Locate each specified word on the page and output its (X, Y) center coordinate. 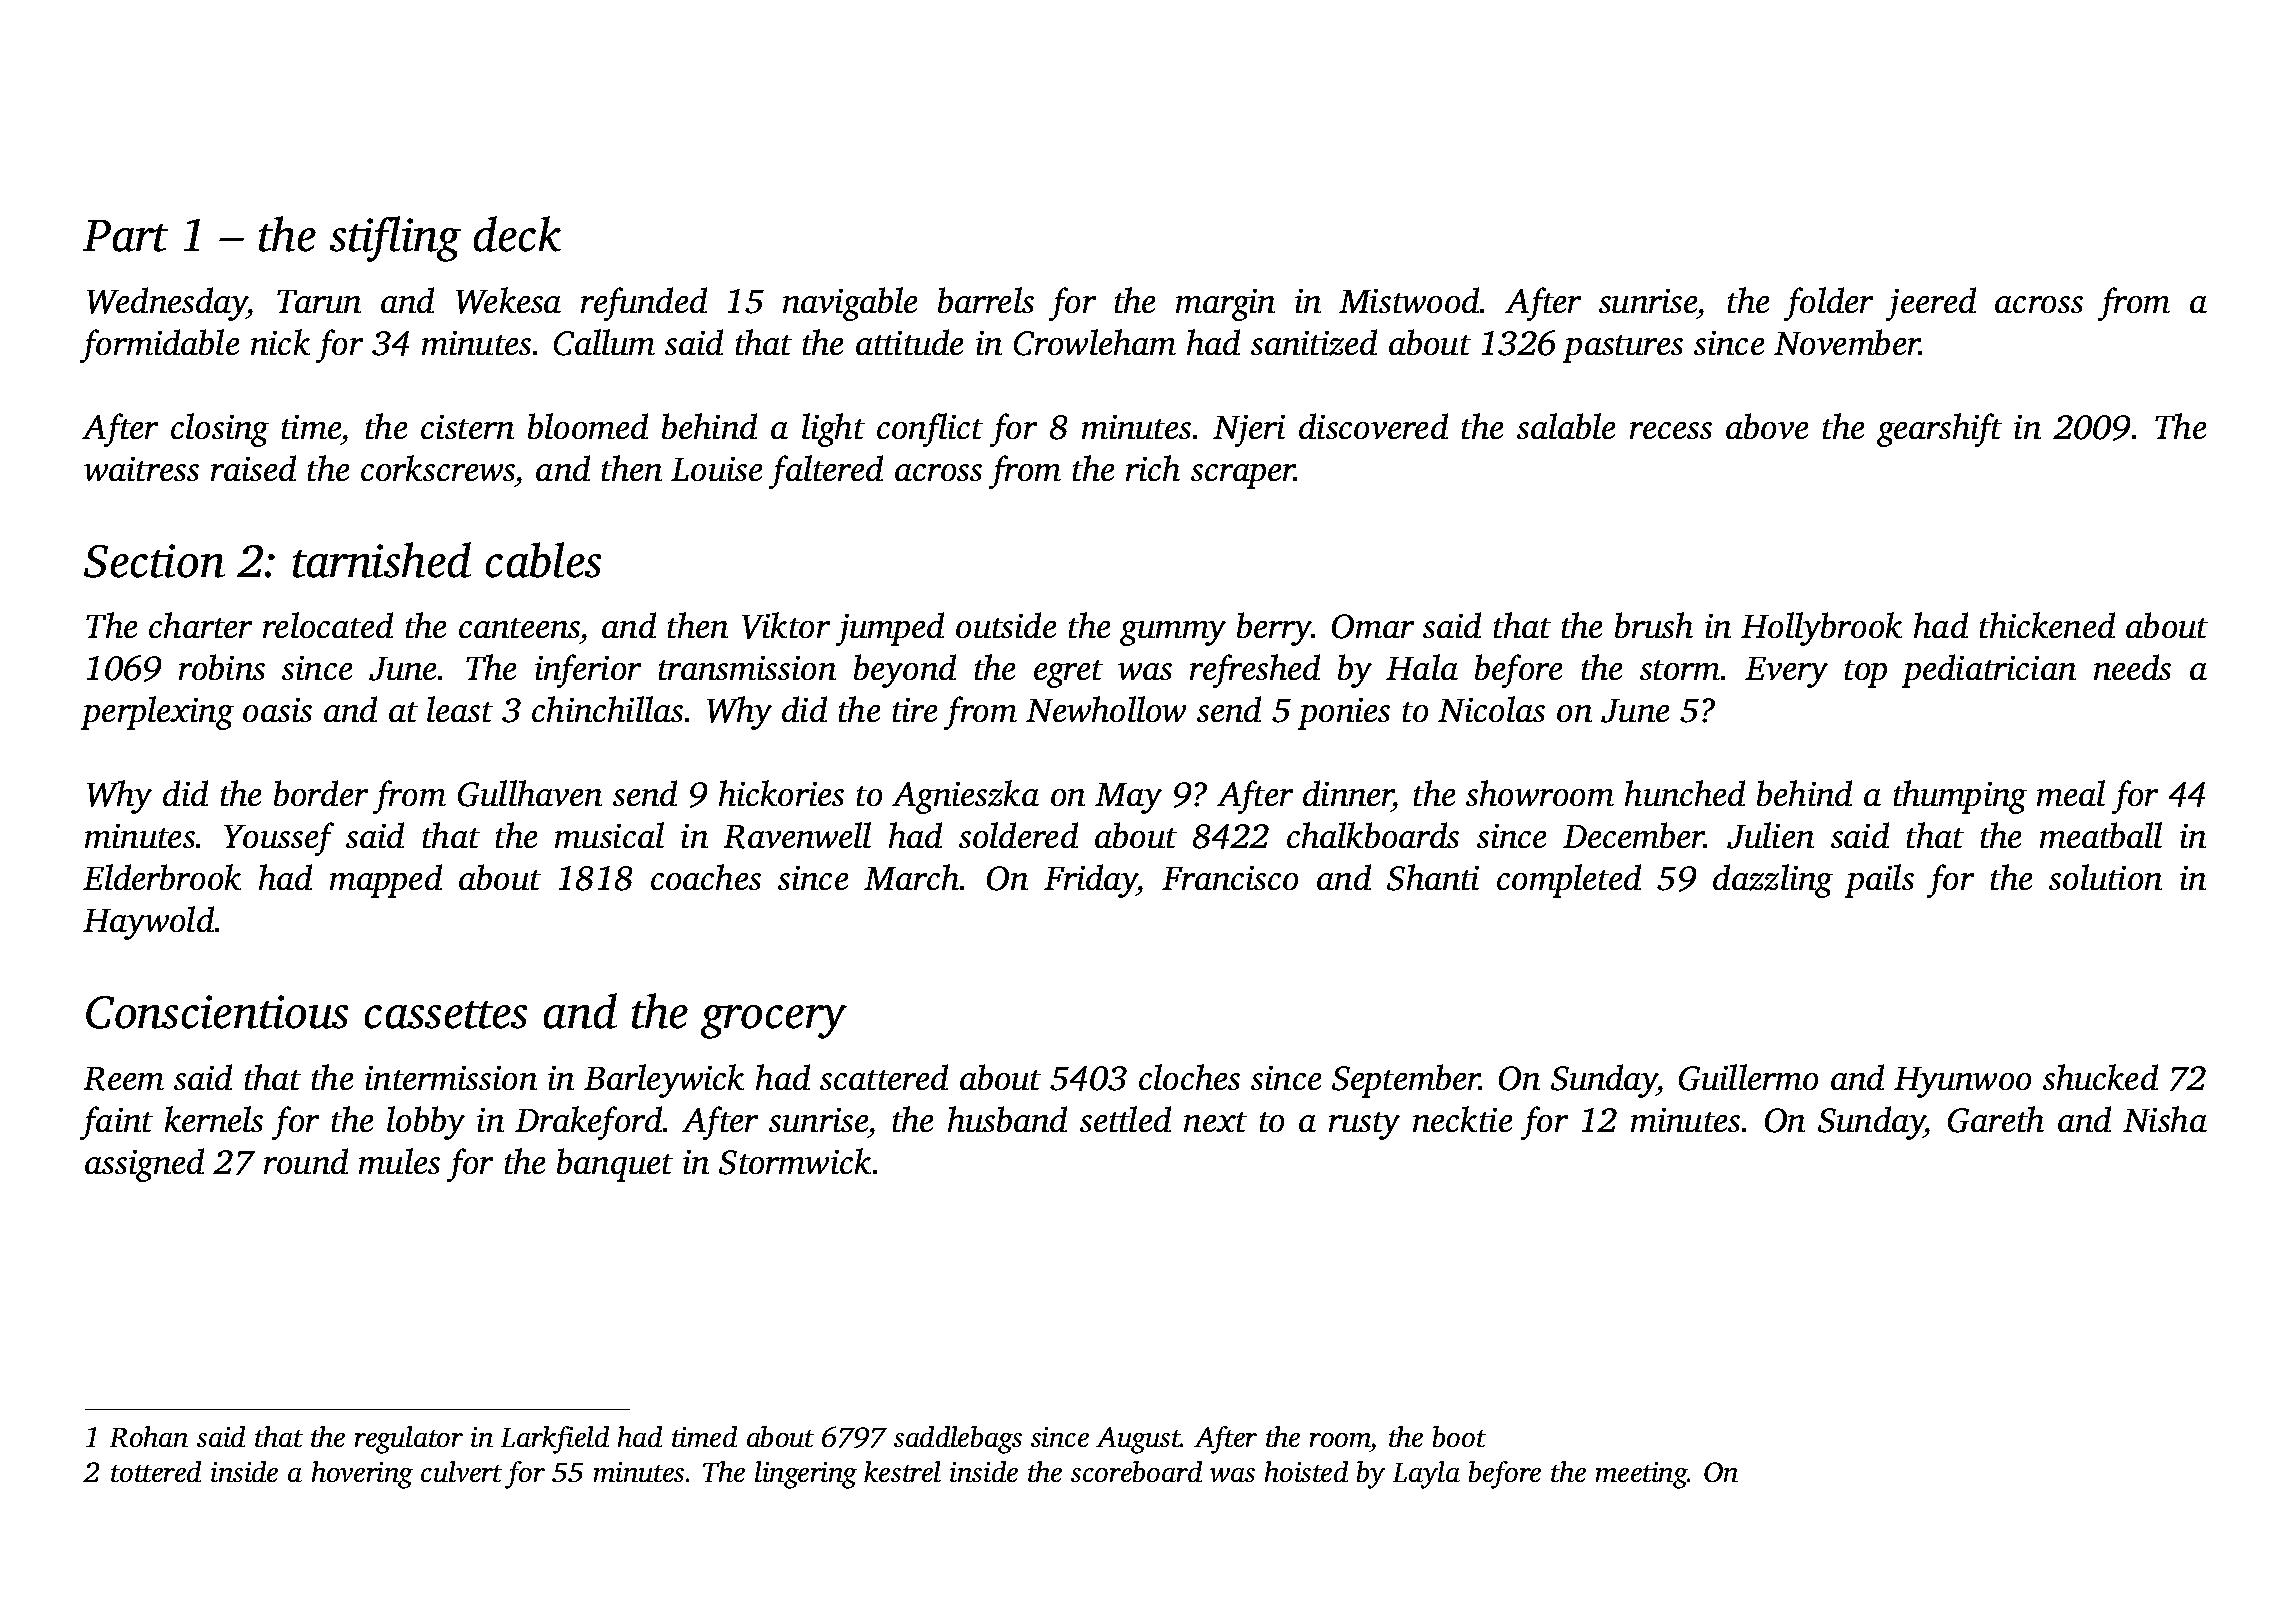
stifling (395, 239)
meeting (1642, 1475)
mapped (386, 881)
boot (1459, 1436)
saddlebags (958, 1440)
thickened (2047, 625)
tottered (156, 1471)
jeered (1931, 304)
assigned (144, 1165)
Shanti (1433, 877)
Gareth (1996, 1119)
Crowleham (1095, 342)
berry (1274, 629)
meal (2071, 793)
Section (154, 561)
